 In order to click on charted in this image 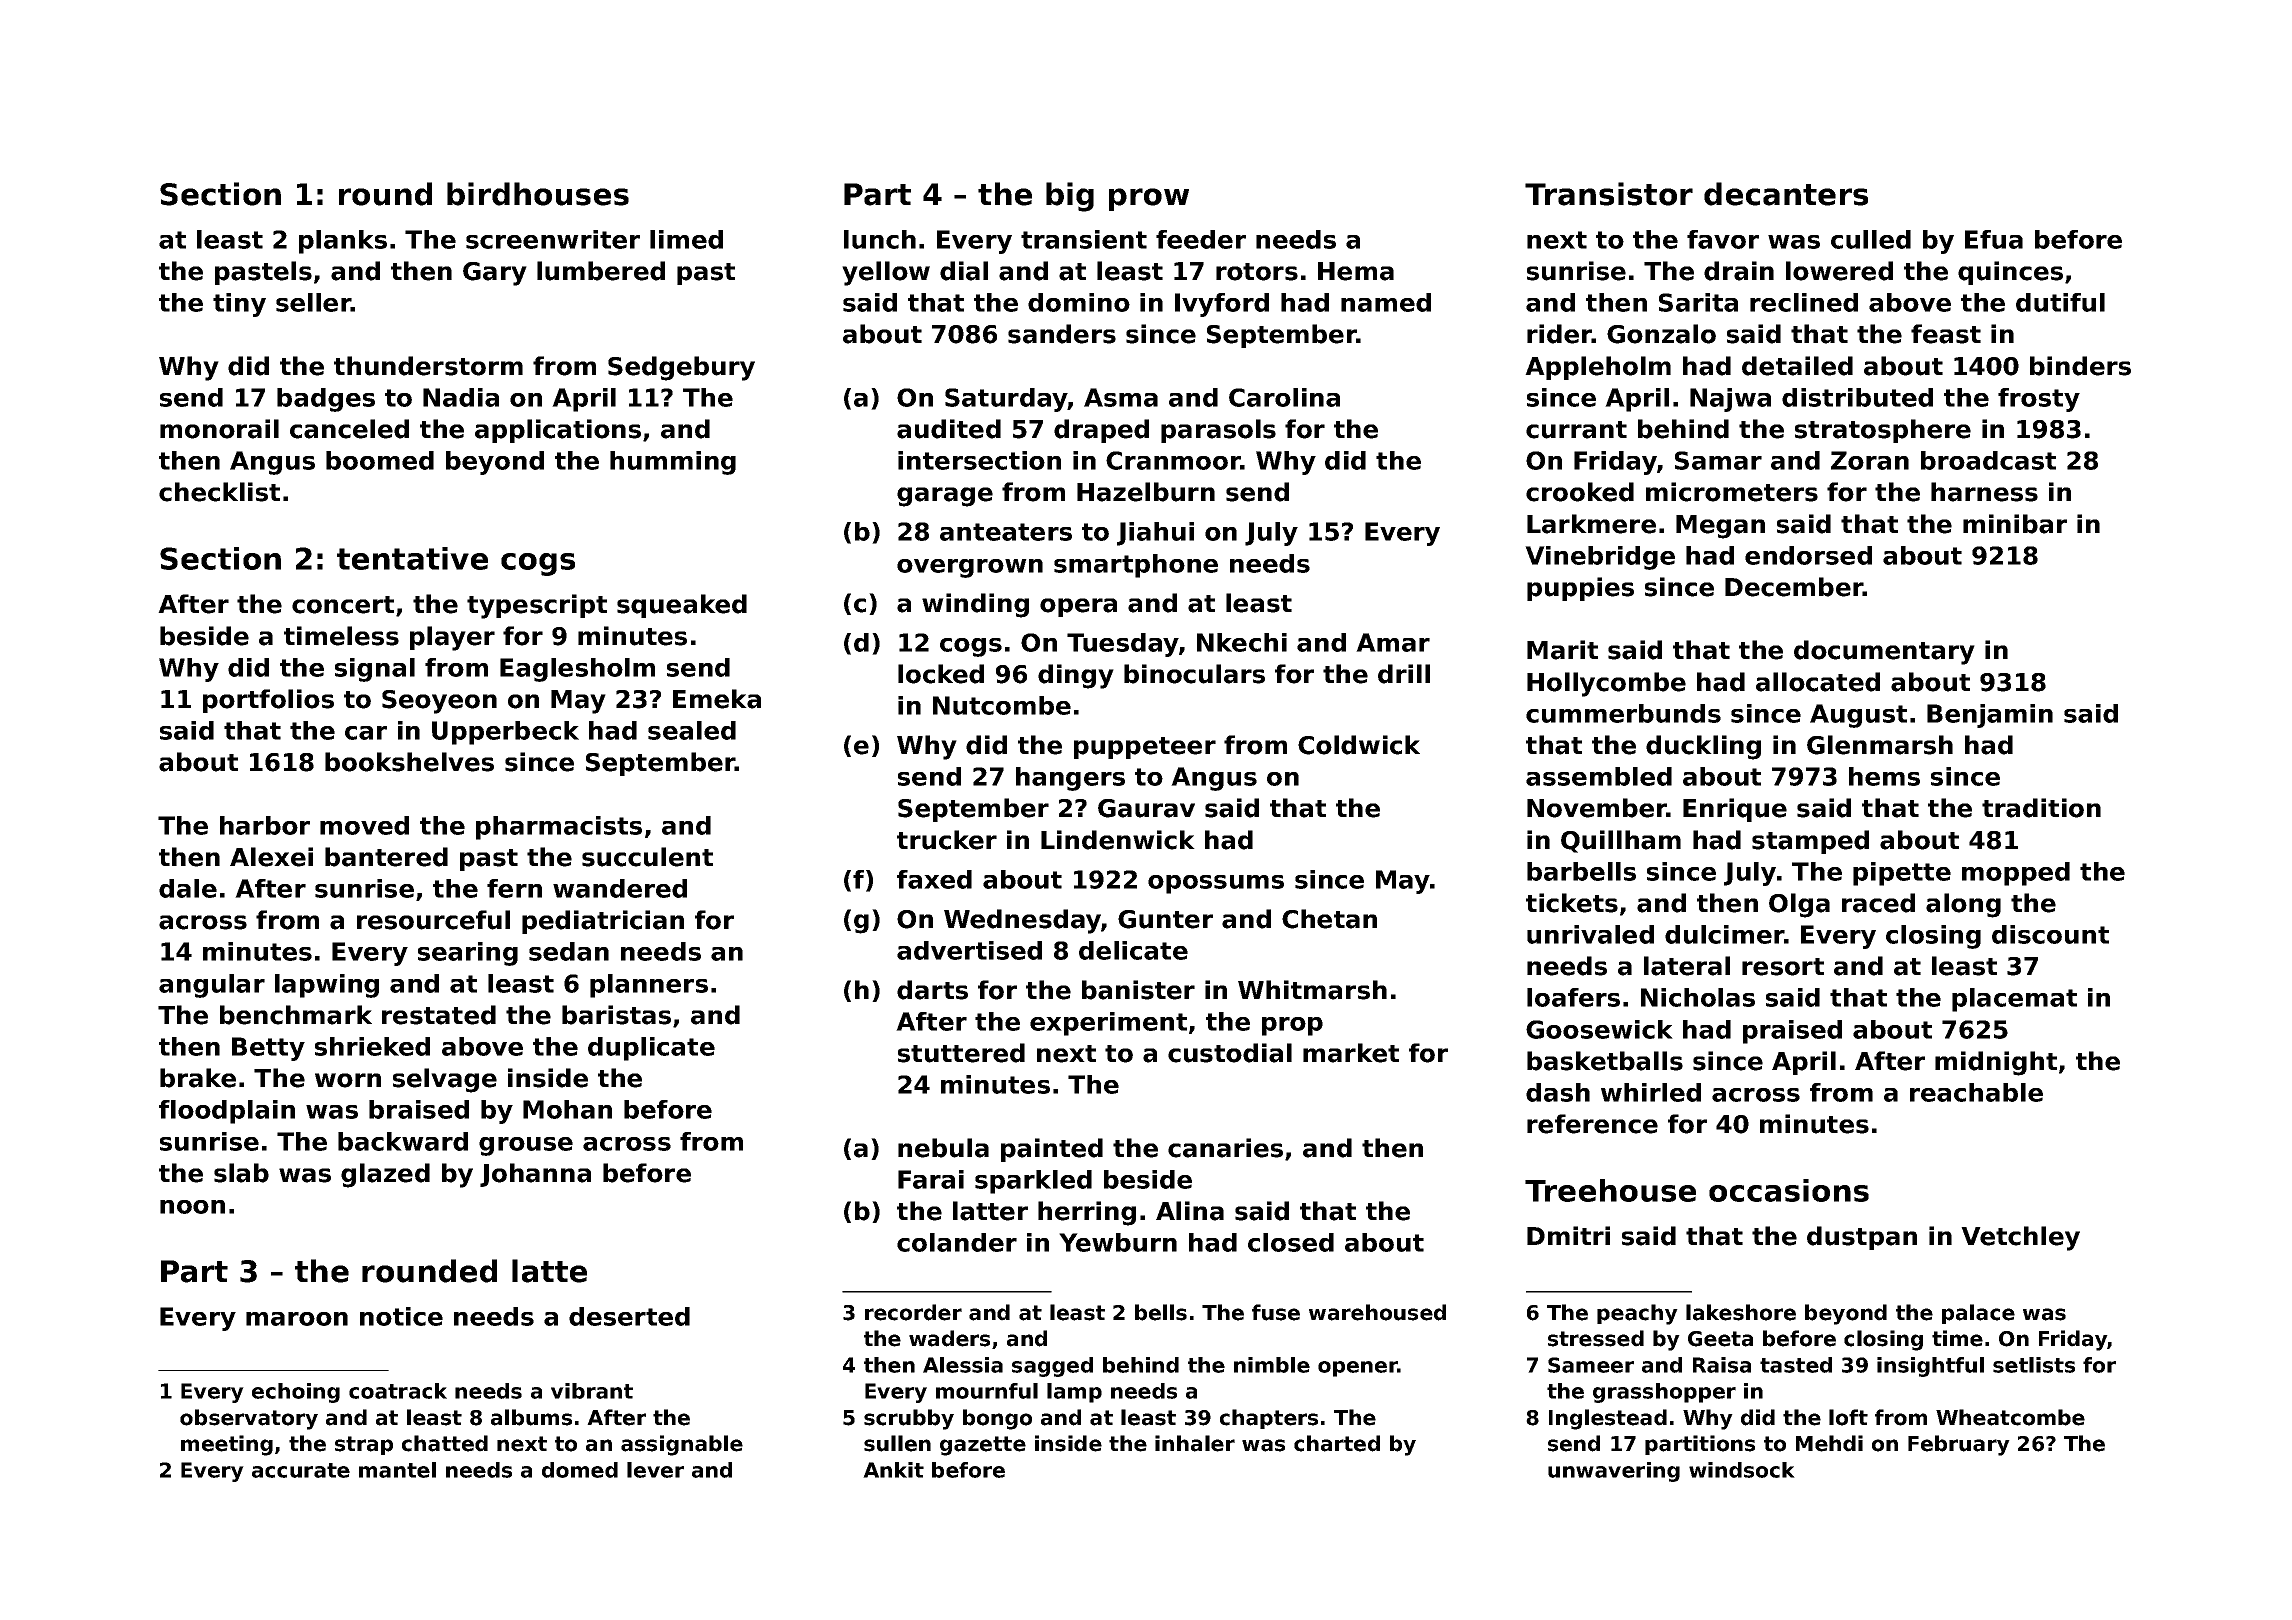, I will do `click(1337, 1443)`.
